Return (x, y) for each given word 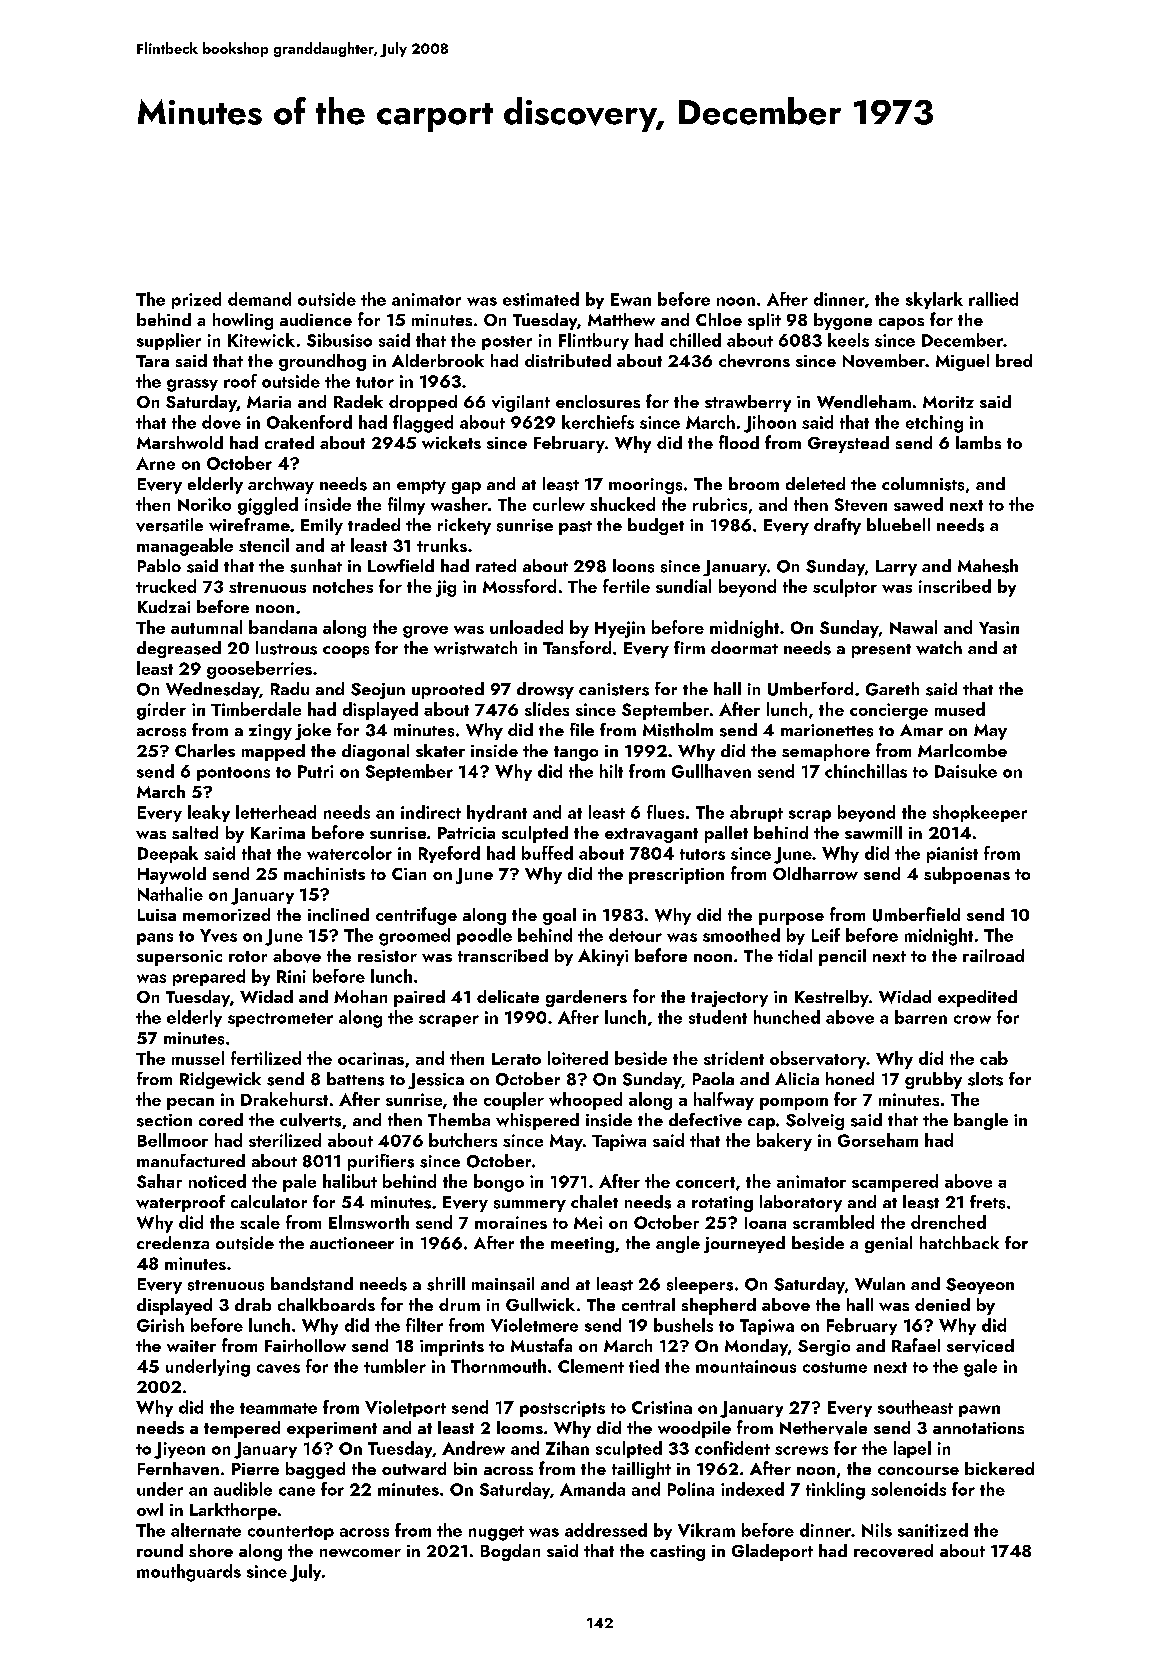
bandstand (312, 1284)
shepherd (719, 1306)
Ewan (631, 299)
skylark (934, 300)
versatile (169, 525)
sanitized (933, 1530)
